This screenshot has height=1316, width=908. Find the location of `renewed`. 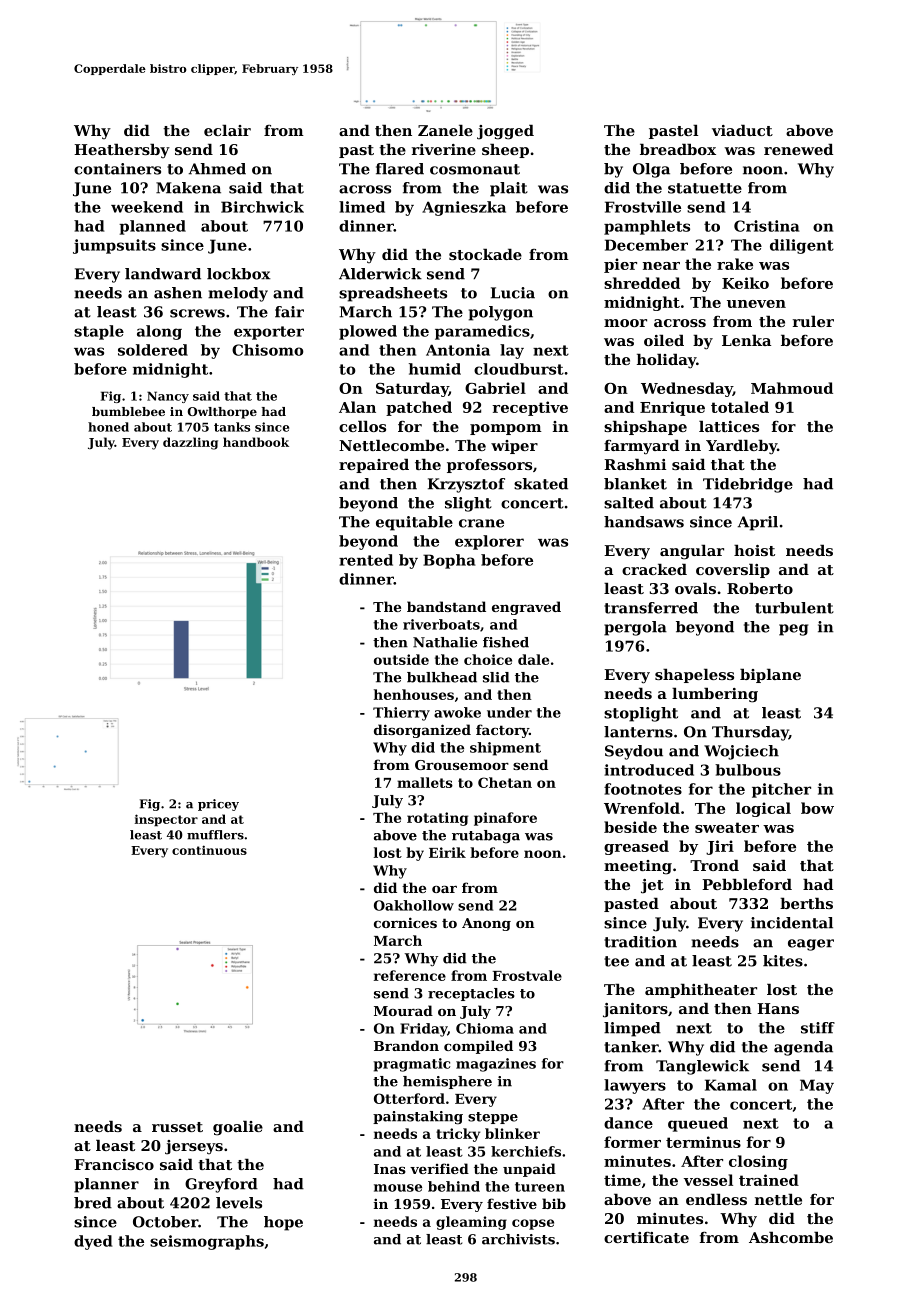

renewed is located at coordinates (798, 149).
